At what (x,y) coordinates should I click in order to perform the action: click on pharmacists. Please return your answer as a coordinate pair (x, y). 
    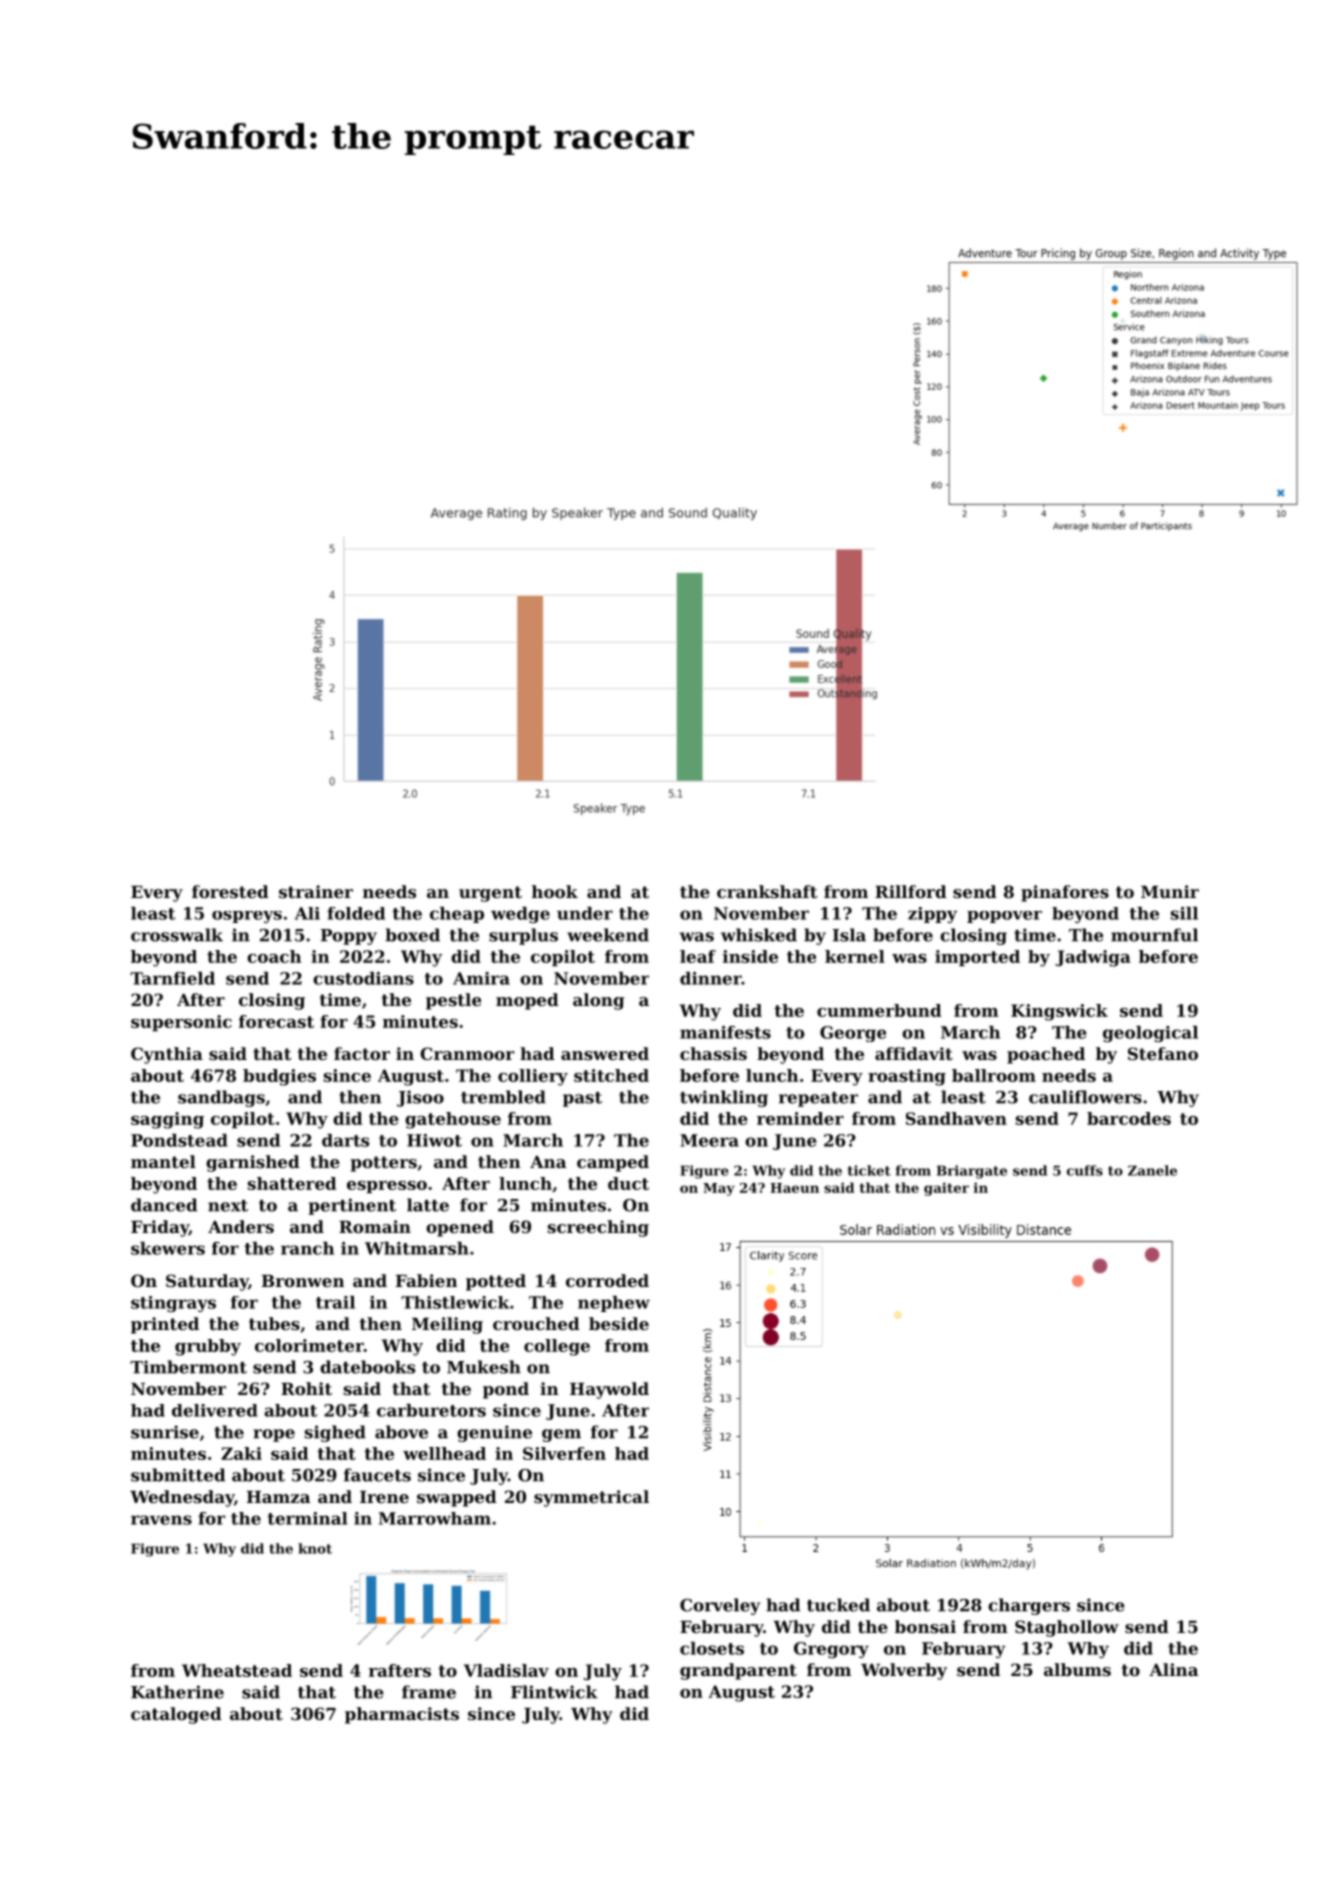
    Looking at the image, I should click on (402, 1715).
